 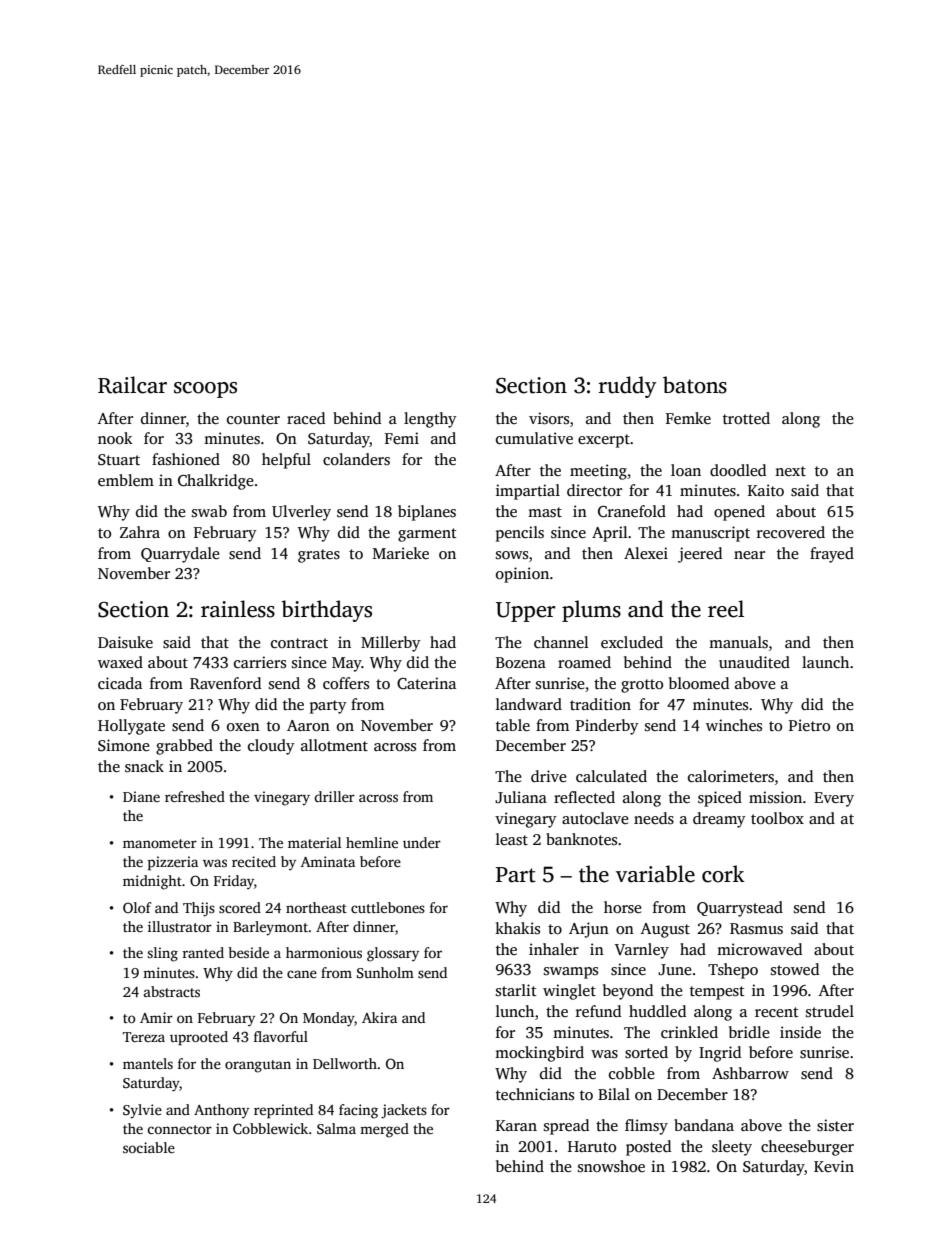 I want to click on batons, so click(x=695, y=385).
